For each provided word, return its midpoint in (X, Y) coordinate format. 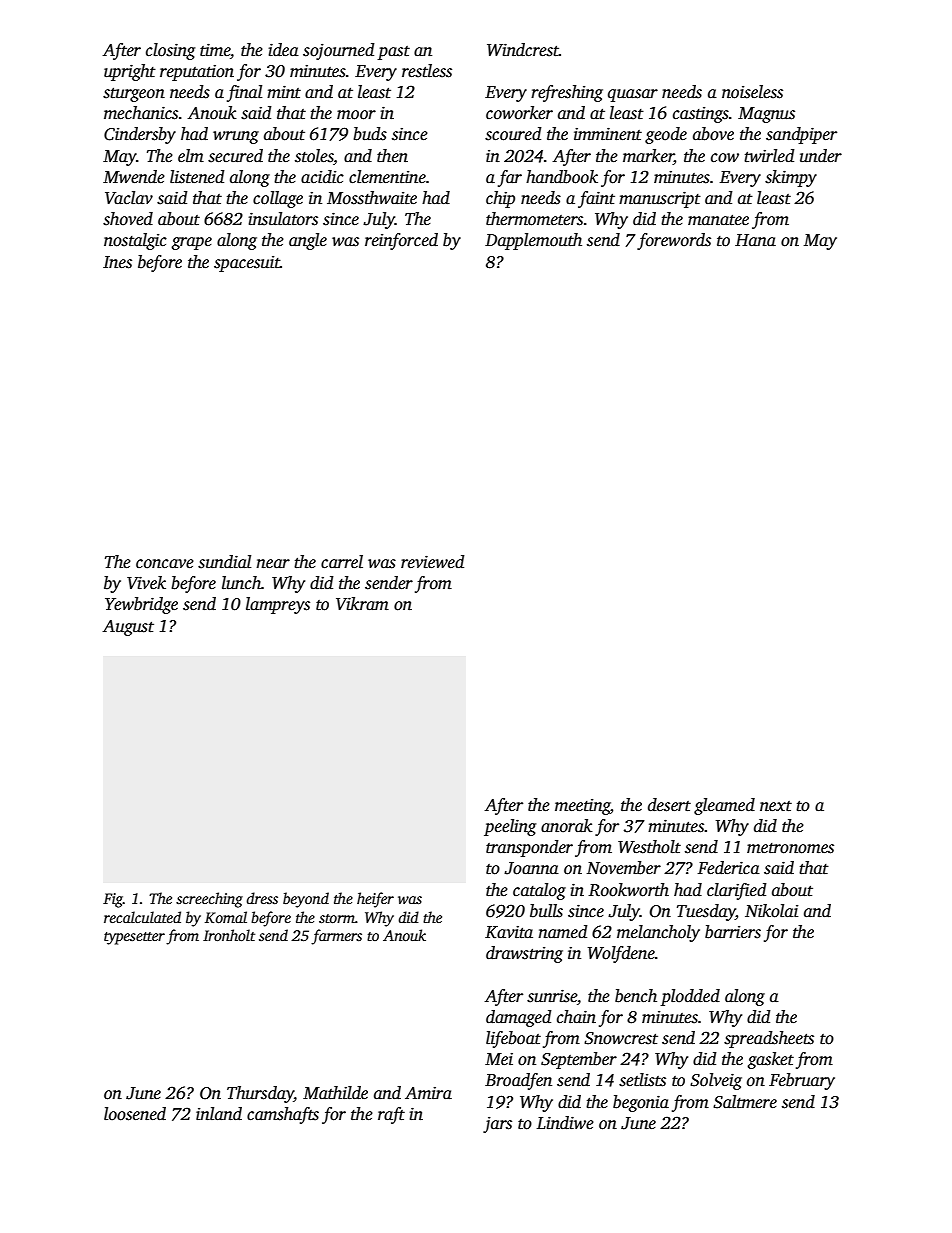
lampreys (278, 605)
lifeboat (513, 1039)
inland (219, 1114)
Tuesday (706, 912)
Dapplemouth (533, 241)
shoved (128, 219)
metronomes (790, 848)
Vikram (362, 604)
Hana (755, 240)
